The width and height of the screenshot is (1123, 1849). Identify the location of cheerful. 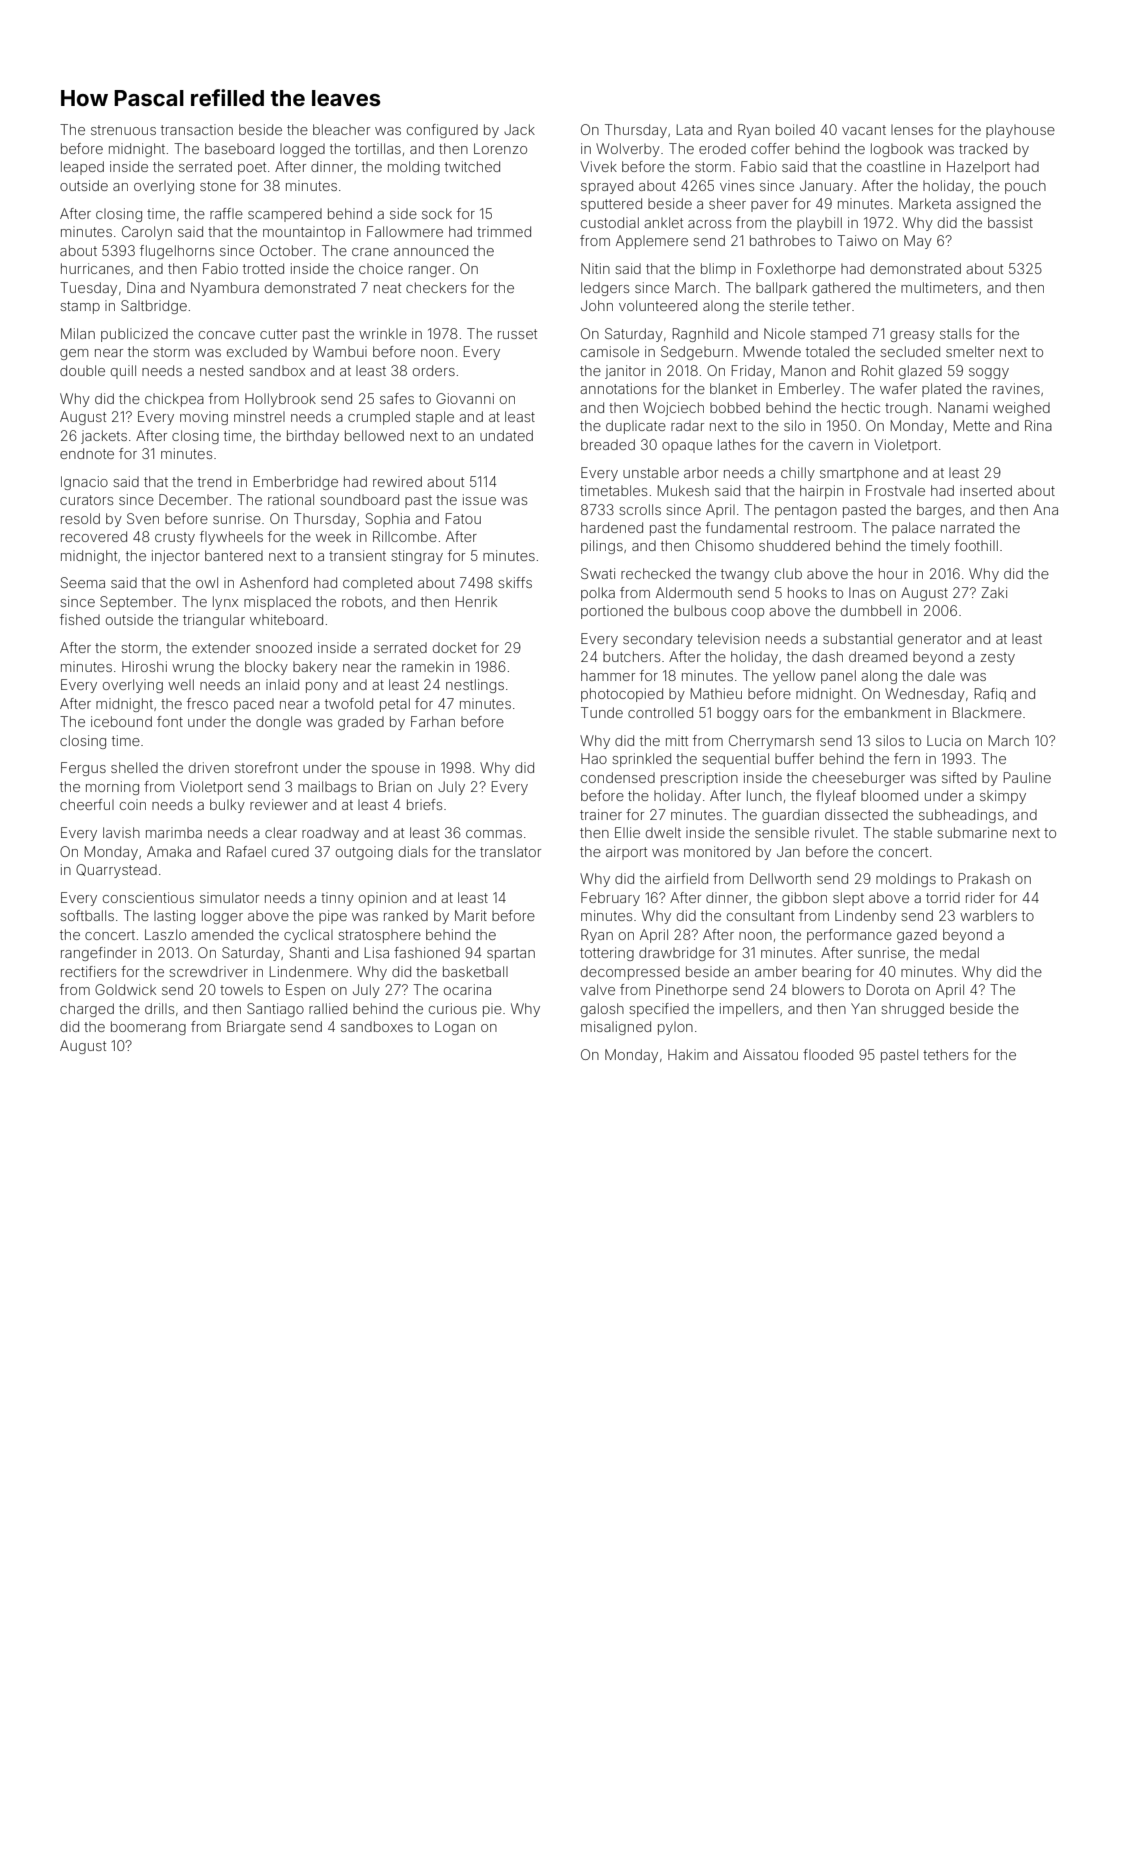
(87, 804).
